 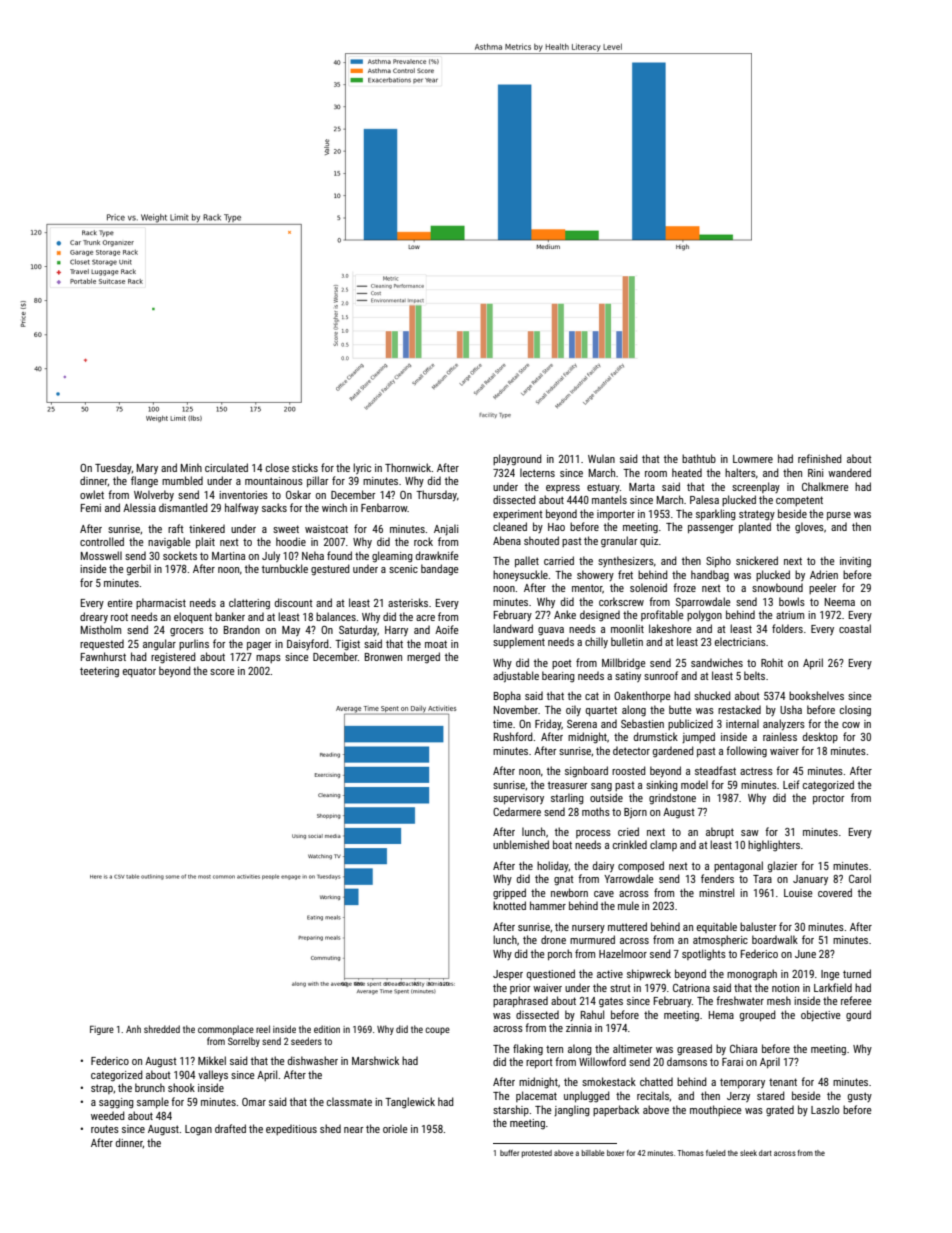 I want to click on abrupt, so click(x=720, y=832).
